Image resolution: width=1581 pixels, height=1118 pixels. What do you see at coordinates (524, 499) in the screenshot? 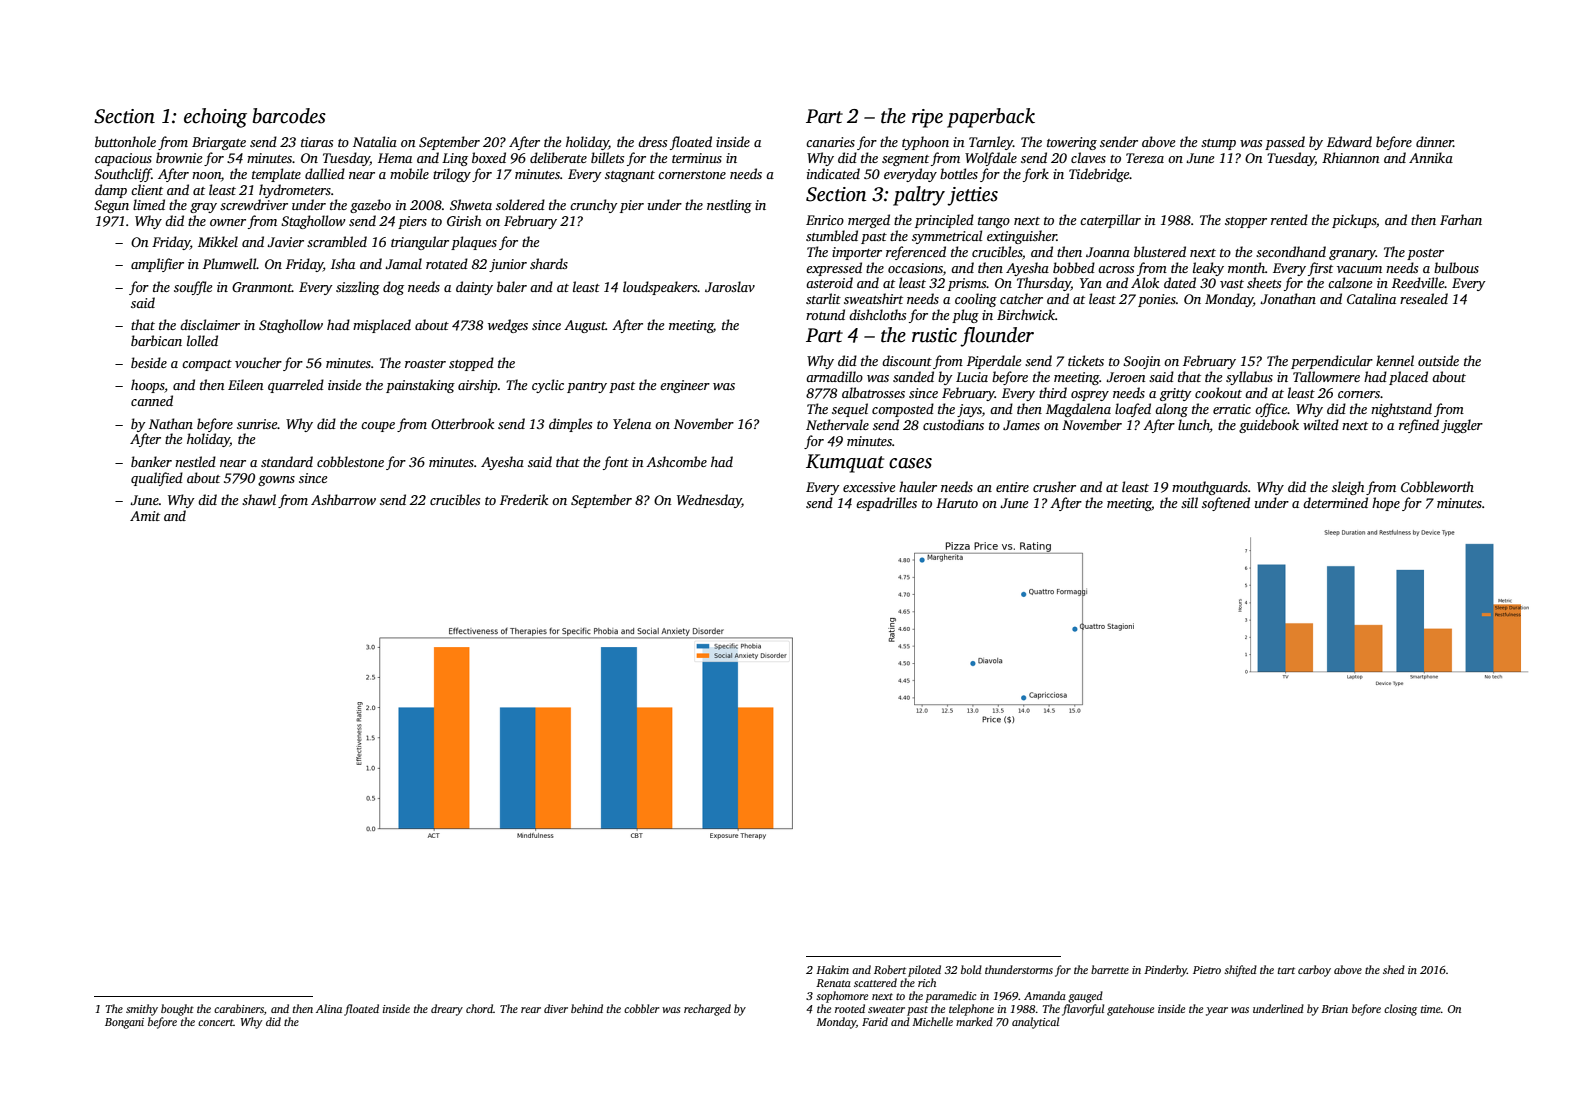
I see `Frederik` at bounding box center [524, 499].
